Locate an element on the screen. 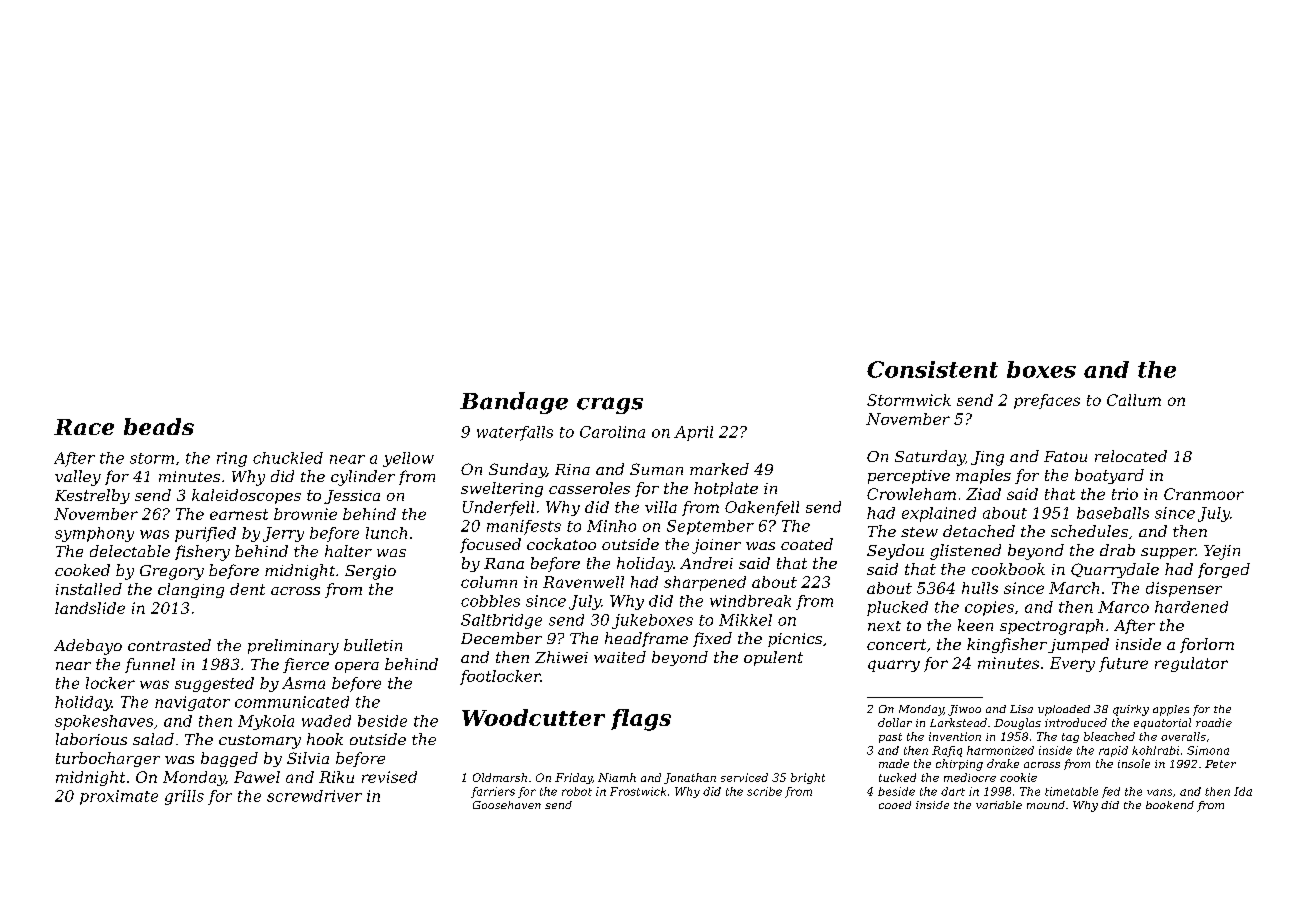  contrasted is located at coordinates (169, 645).
